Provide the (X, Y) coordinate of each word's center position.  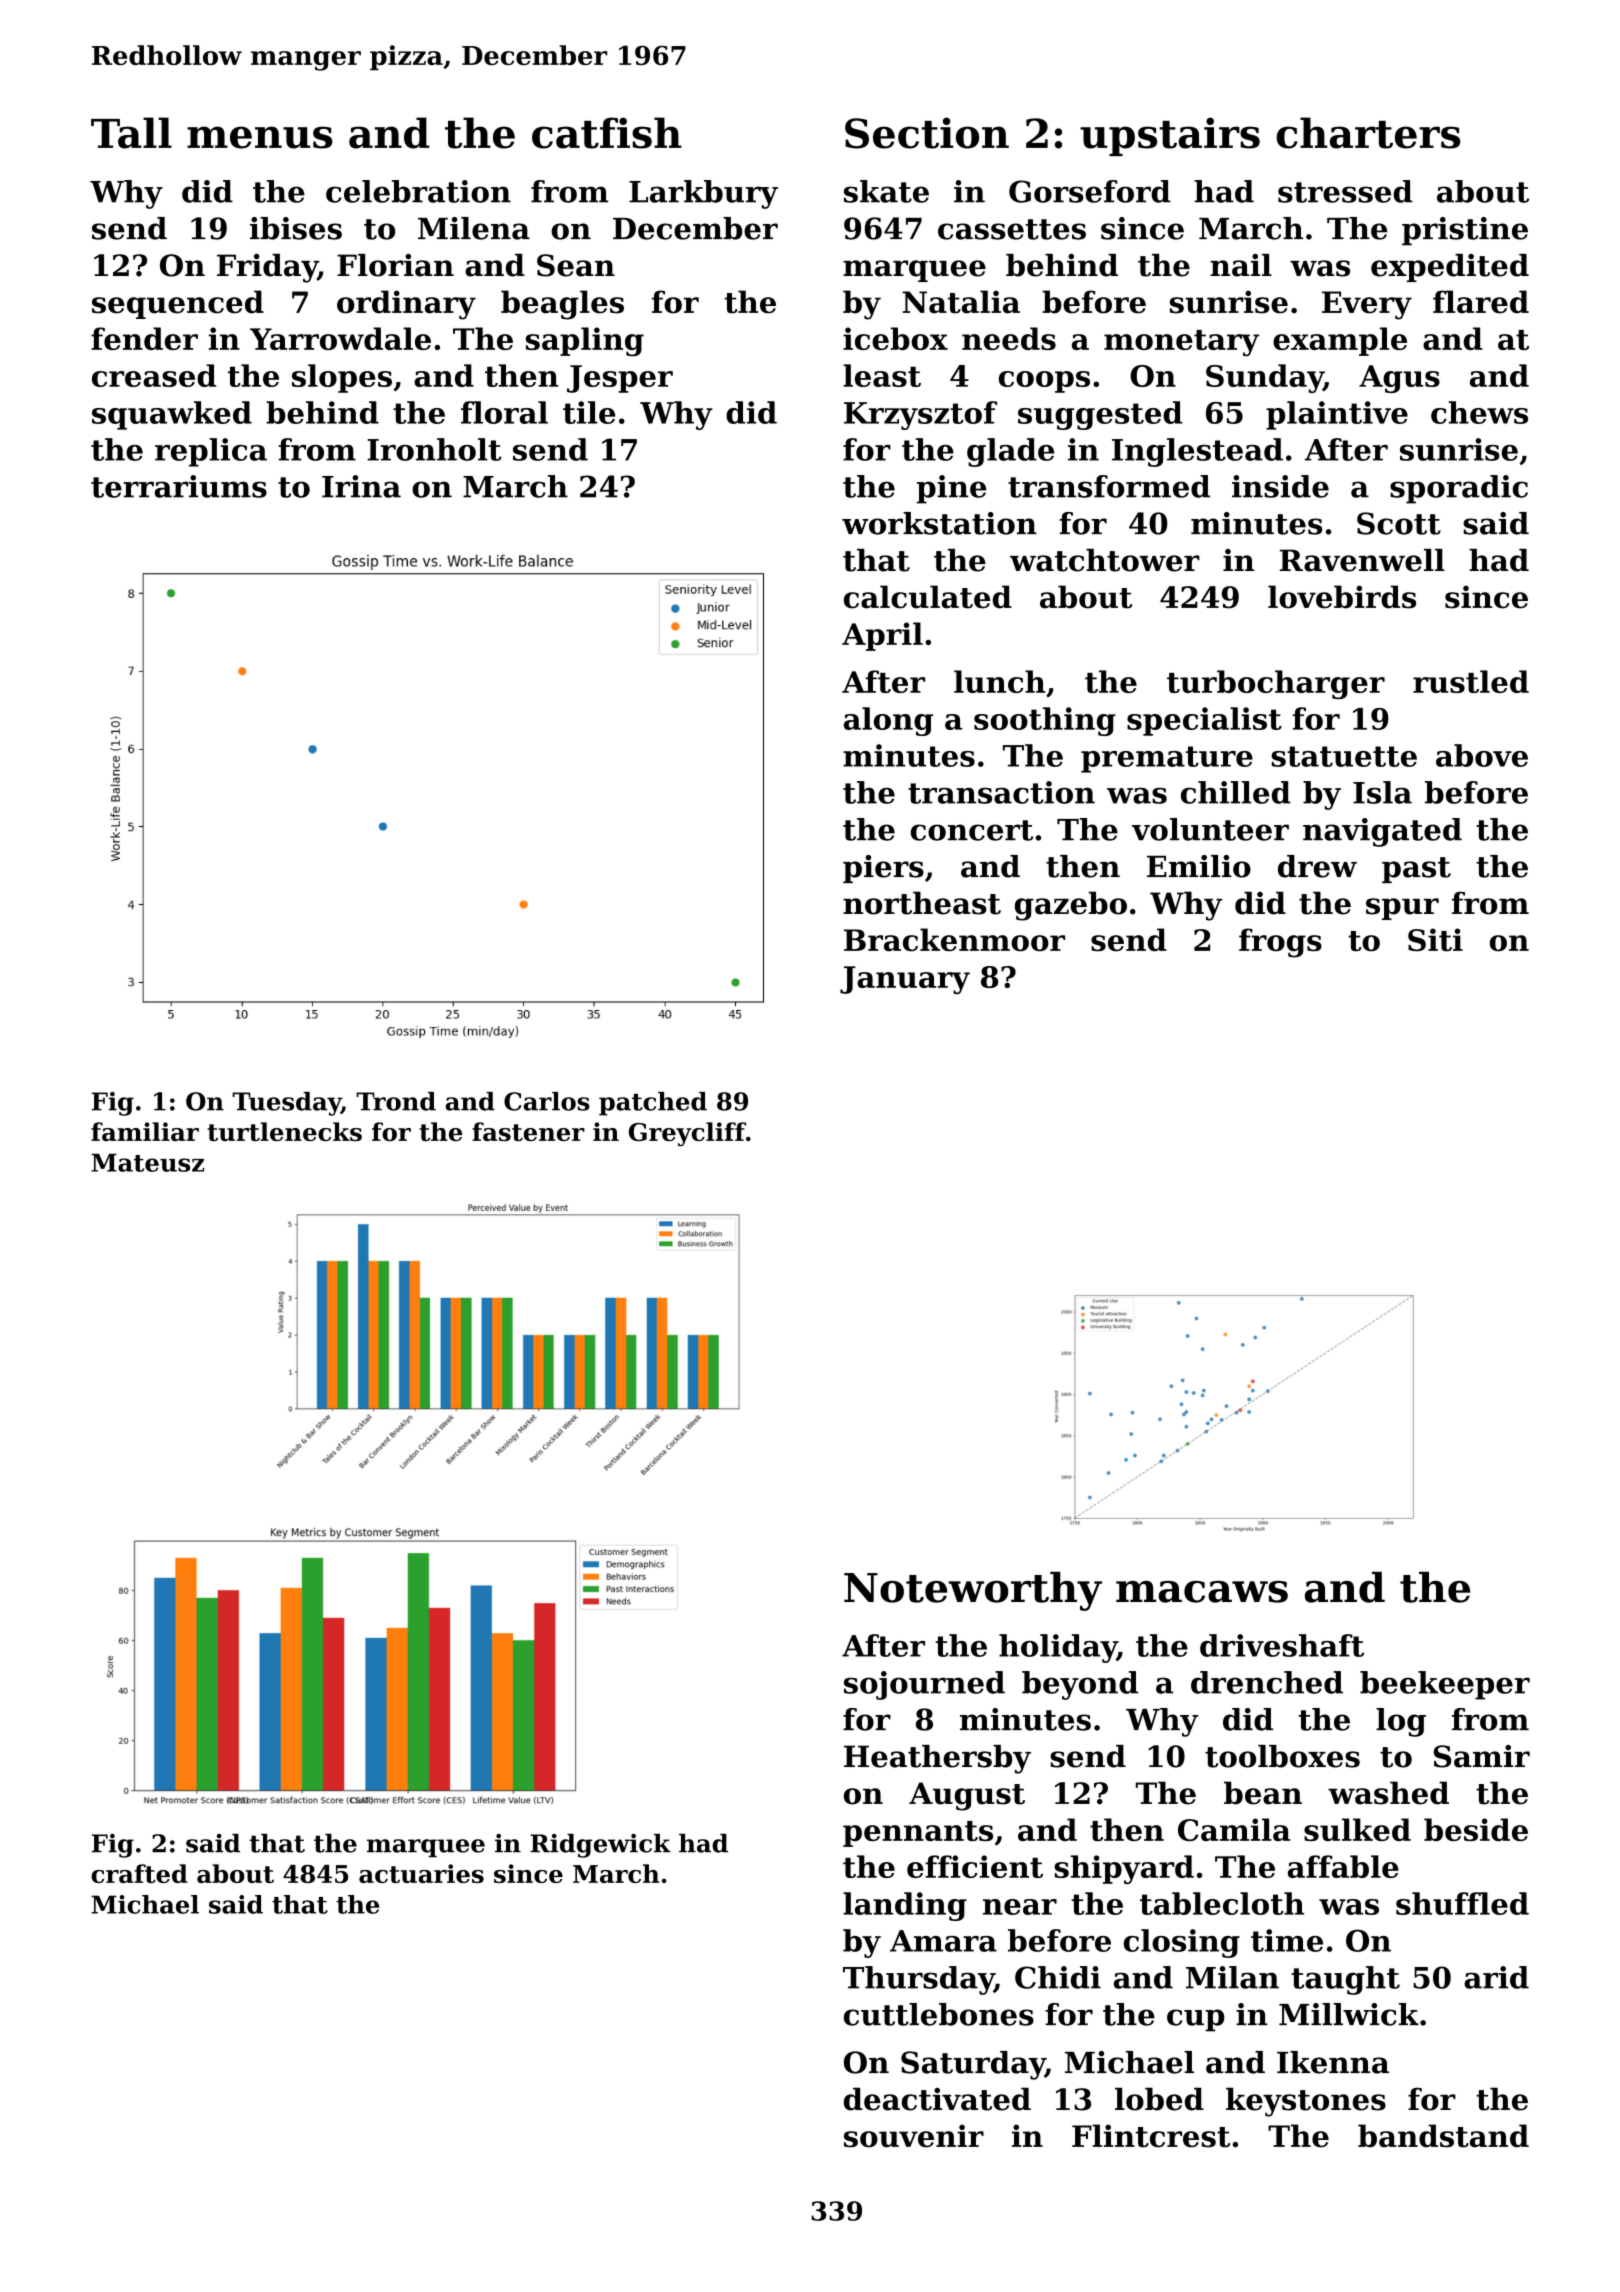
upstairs (1170, 136)
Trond (396, 1101)
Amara (943, 1941)
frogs (1280, 943)
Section (927, 133)
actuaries (421, 1873)
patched (653, 1104)
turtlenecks (284, 1131)
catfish (607, 133)
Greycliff (687, 1134)
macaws (1202, 1592)
